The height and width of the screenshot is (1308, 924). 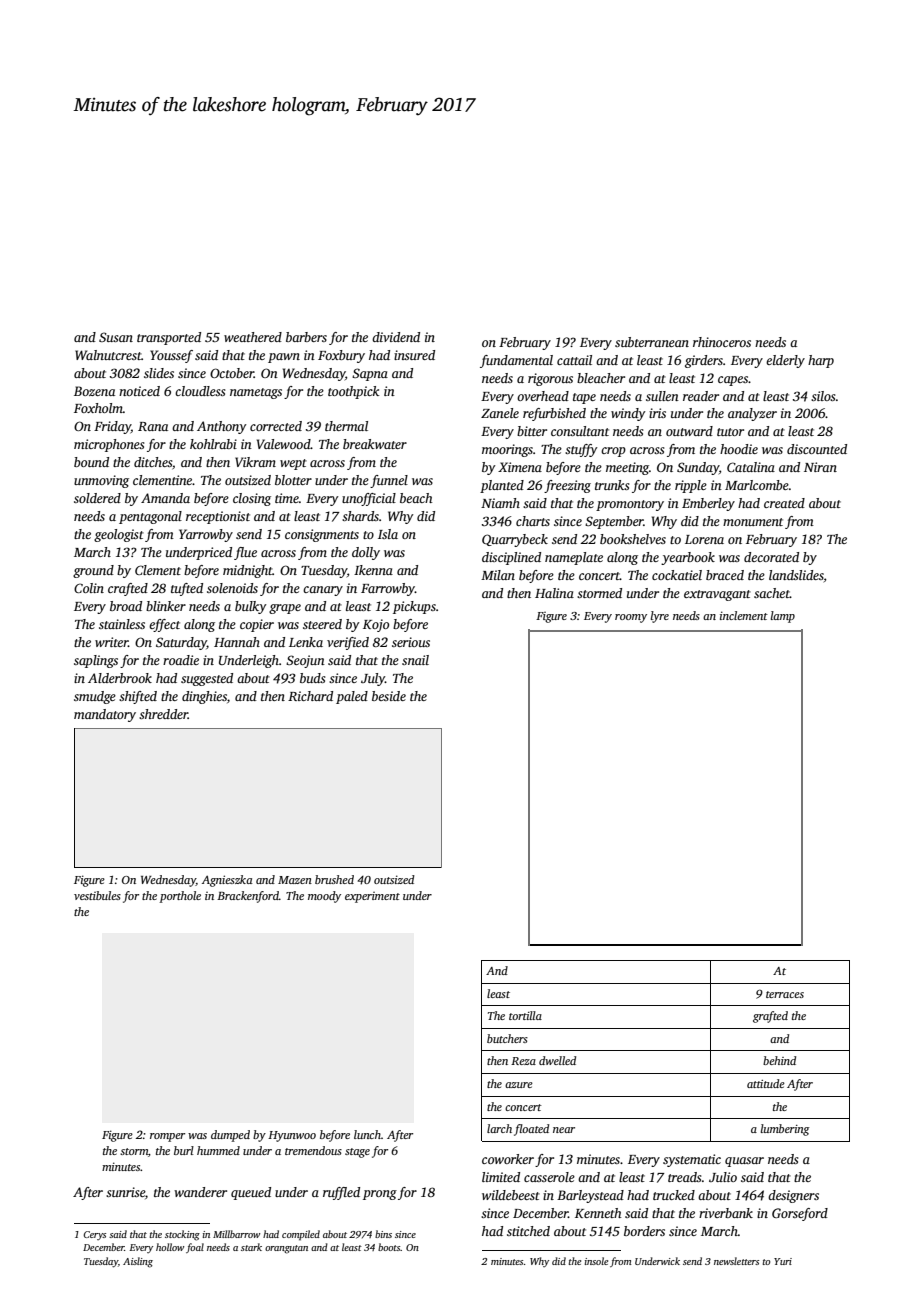 What do you see at coordinates (704, 539) in the screenshot?
I see `Lorena` at bounding box center [704, 539].
